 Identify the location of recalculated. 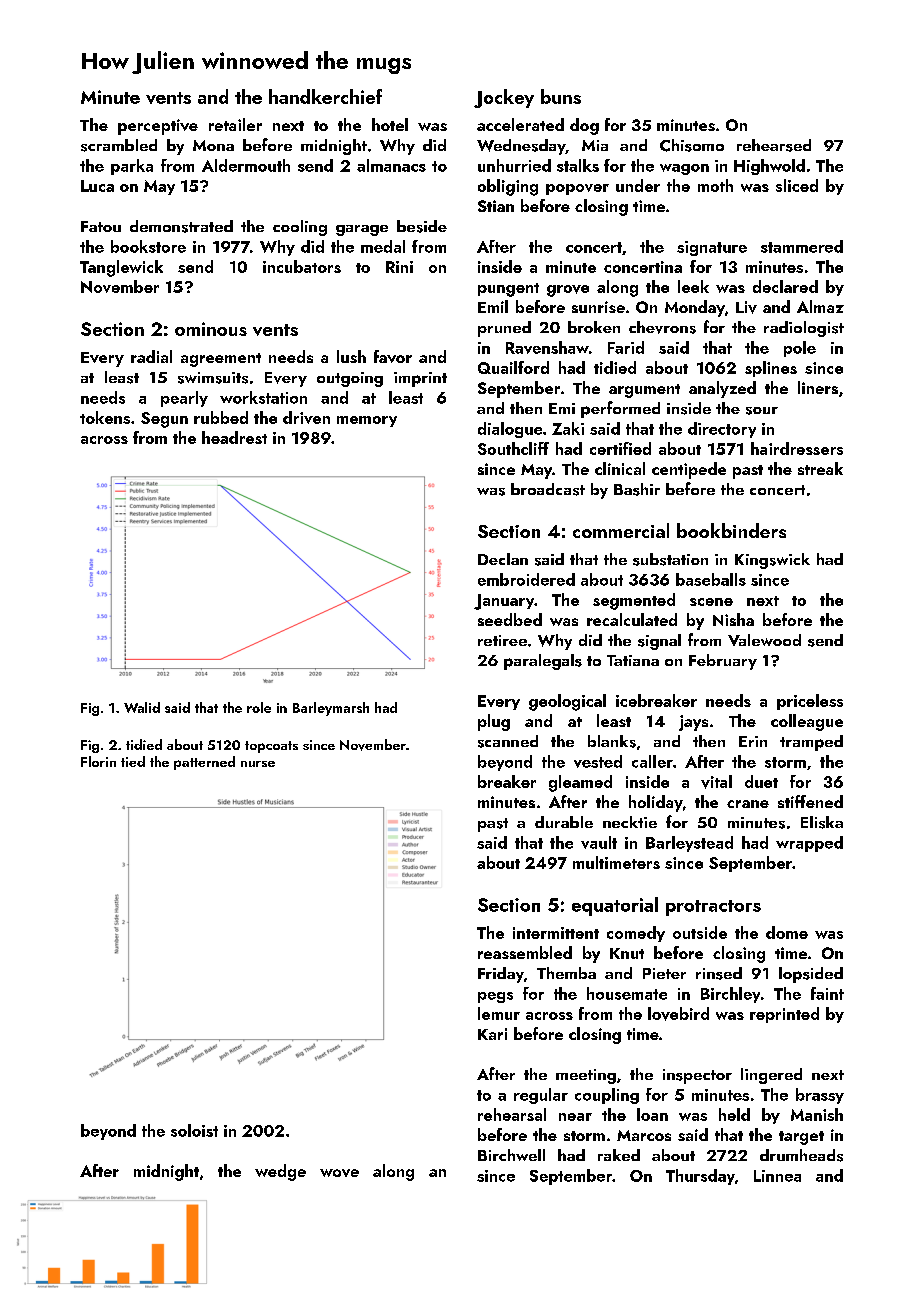
(632, 619).
